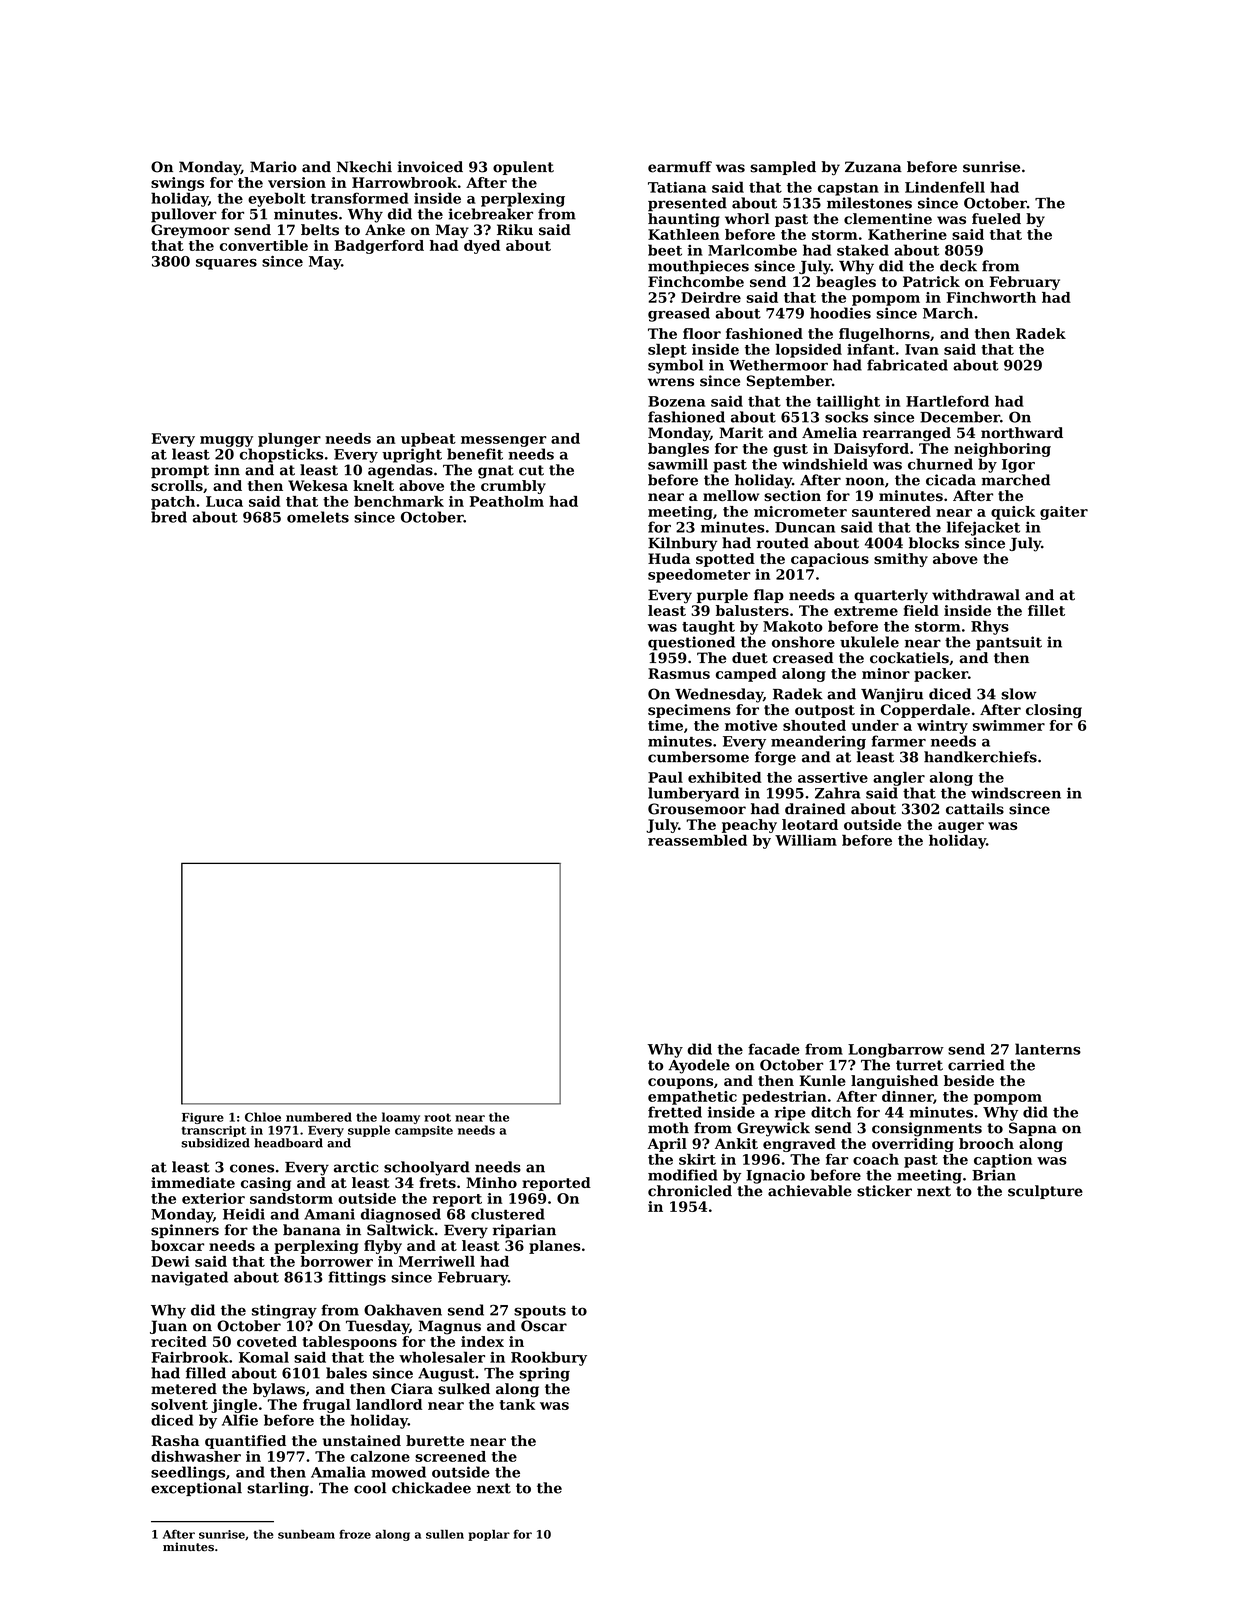  Describe the element at coordinates (319, 1117) in the screenshot. I see `numbered` at that location.
